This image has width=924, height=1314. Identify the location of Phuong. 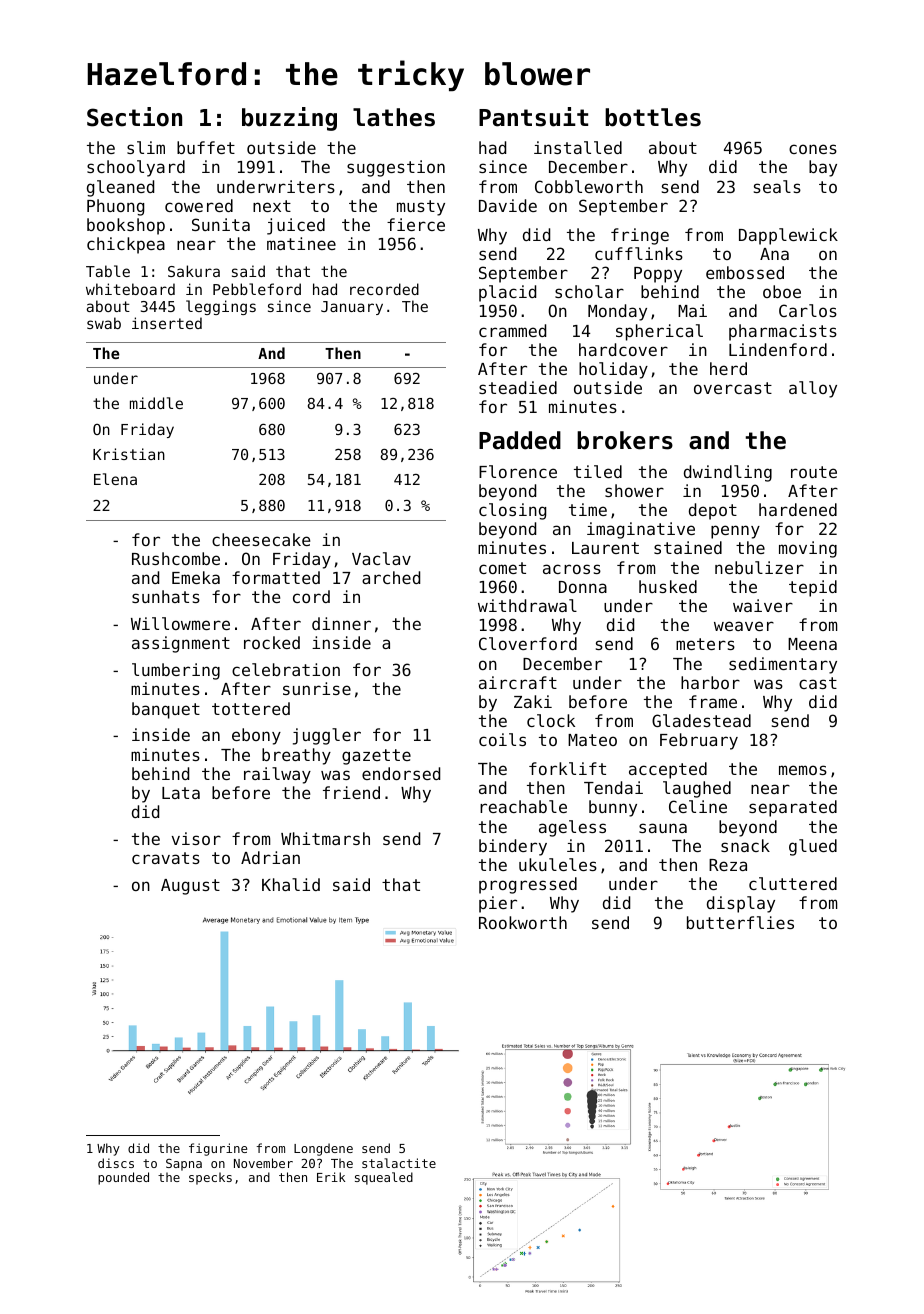
(115, 207).
